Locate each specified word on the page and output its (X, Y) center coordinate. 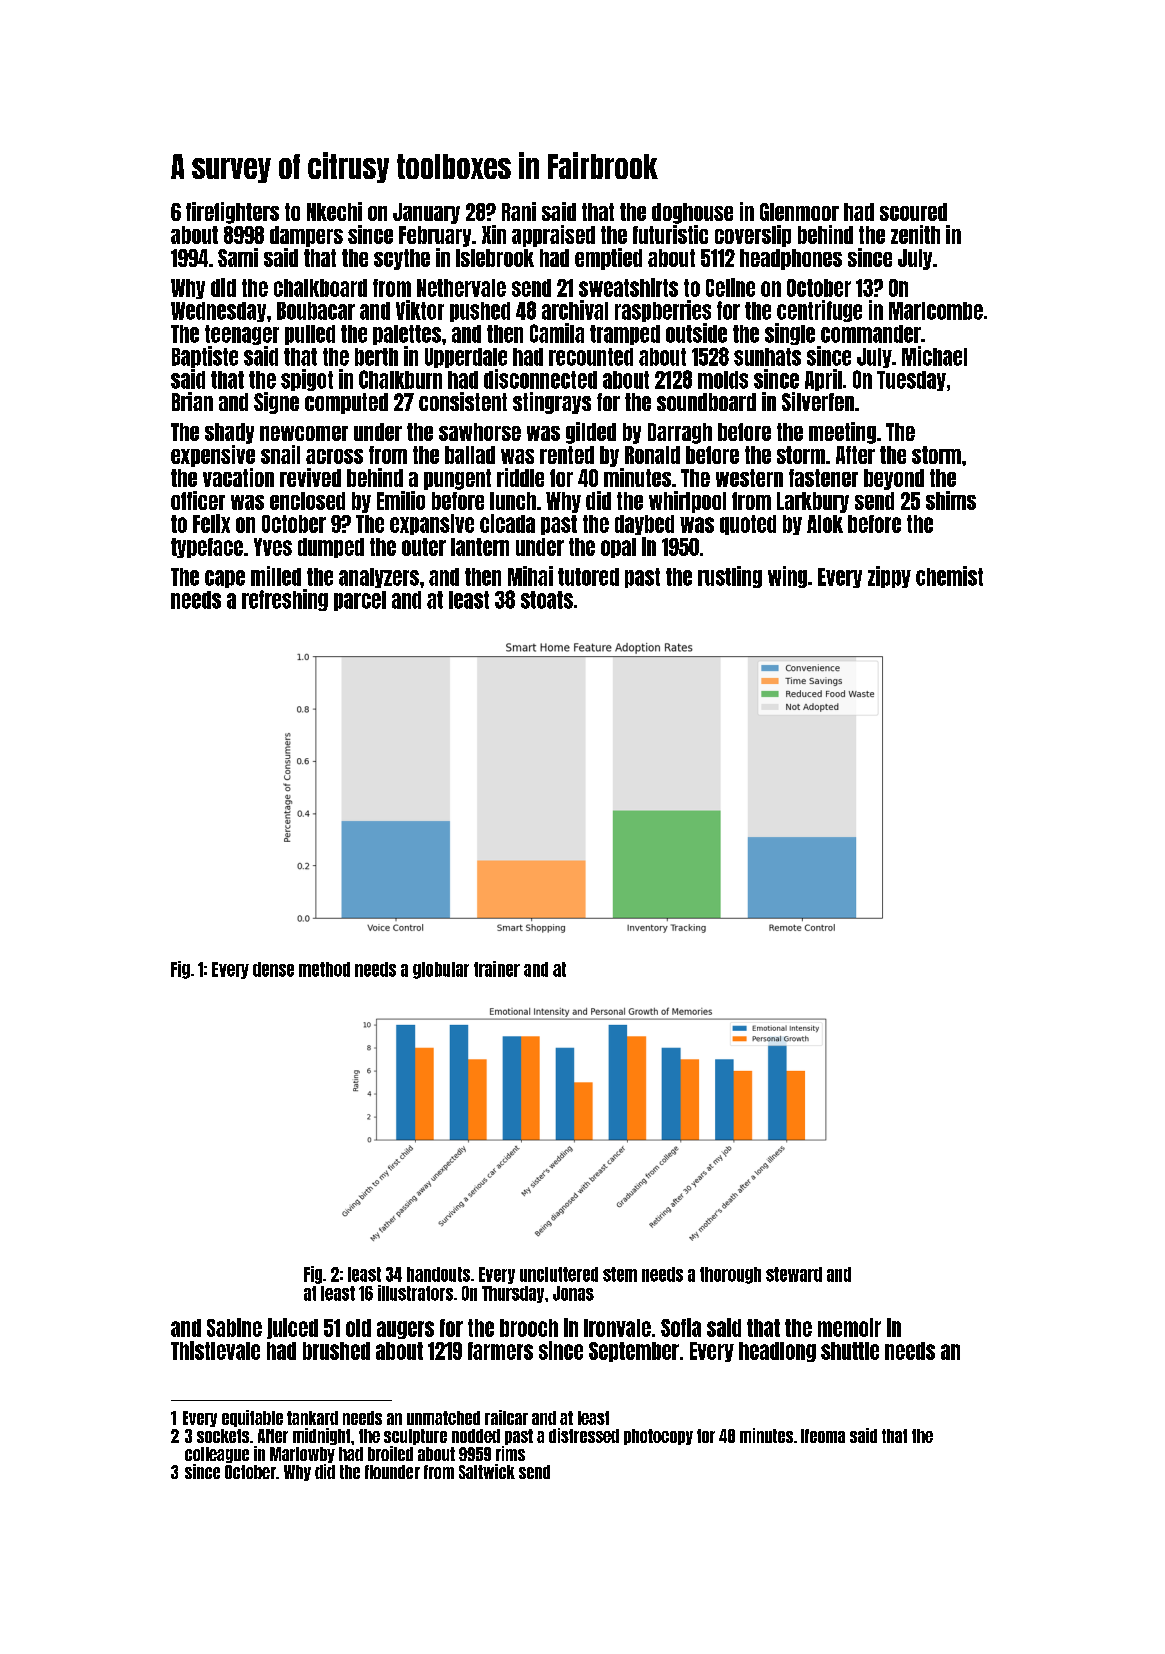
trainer (497, 969)
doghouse (692, 213)
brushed (336, 1351)
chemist (949, 576)
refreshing (285, 600)
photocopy (658, 1437)
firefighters (232, 213)
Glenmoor (799, 212)
